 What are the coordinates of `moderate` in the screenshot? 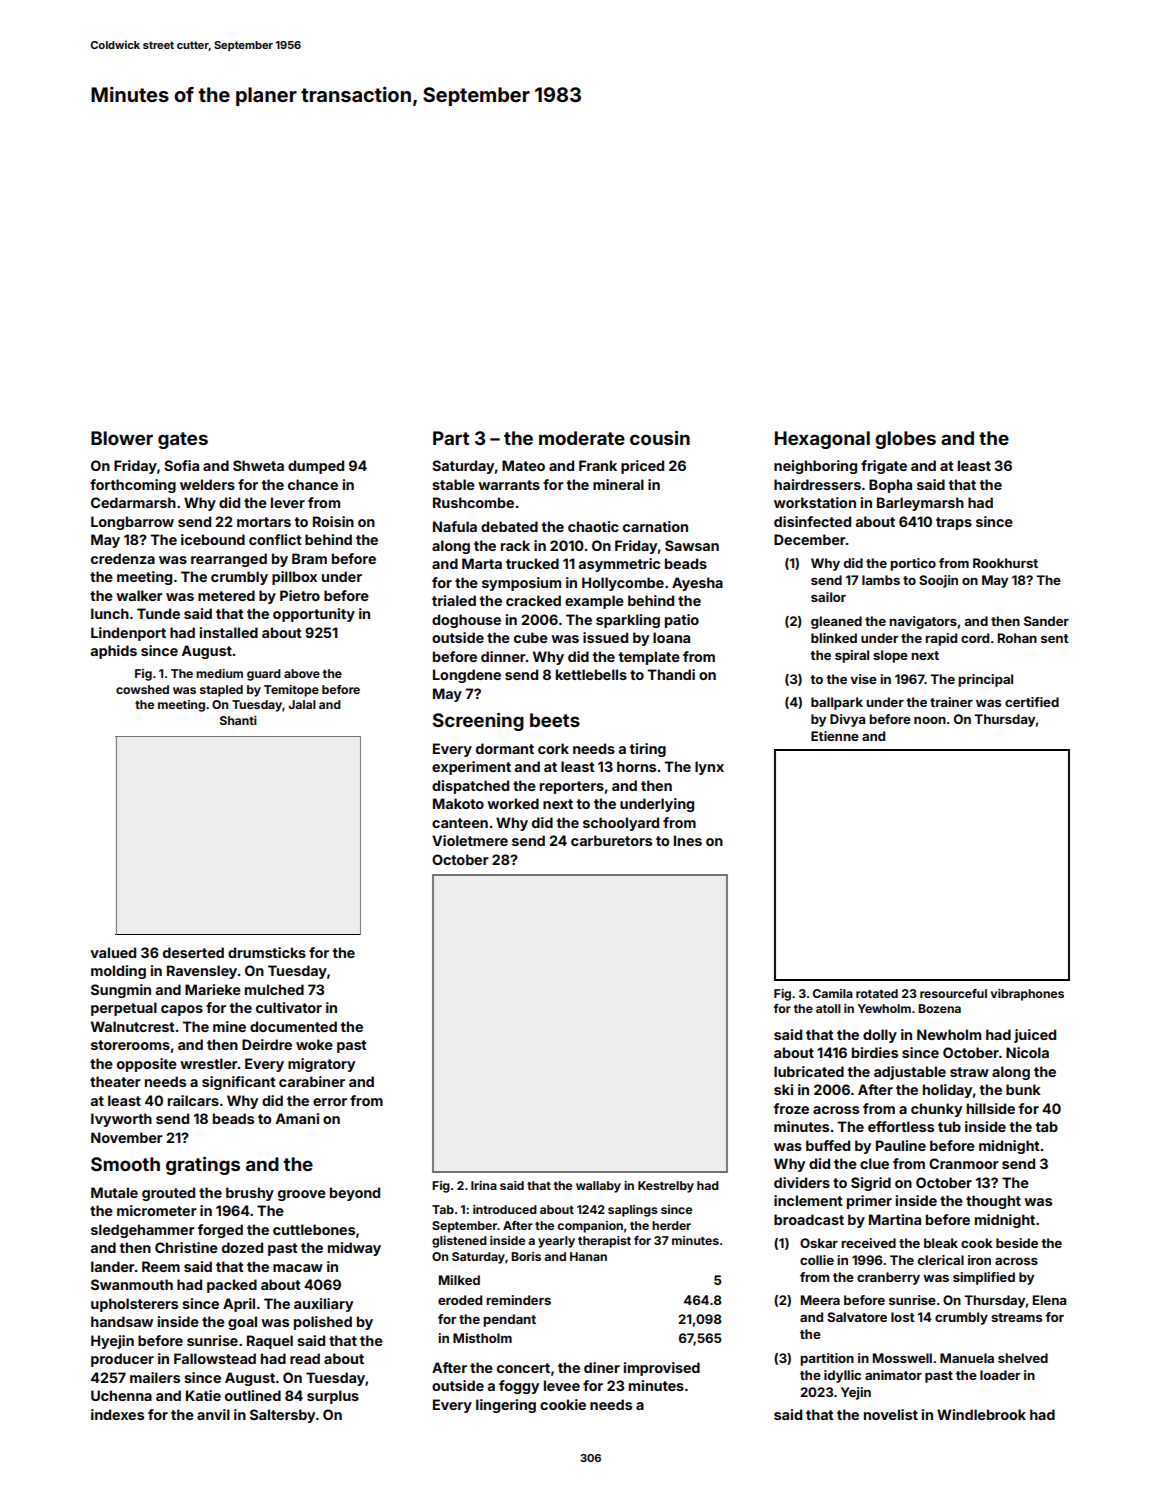 It's located at (582, 438).
